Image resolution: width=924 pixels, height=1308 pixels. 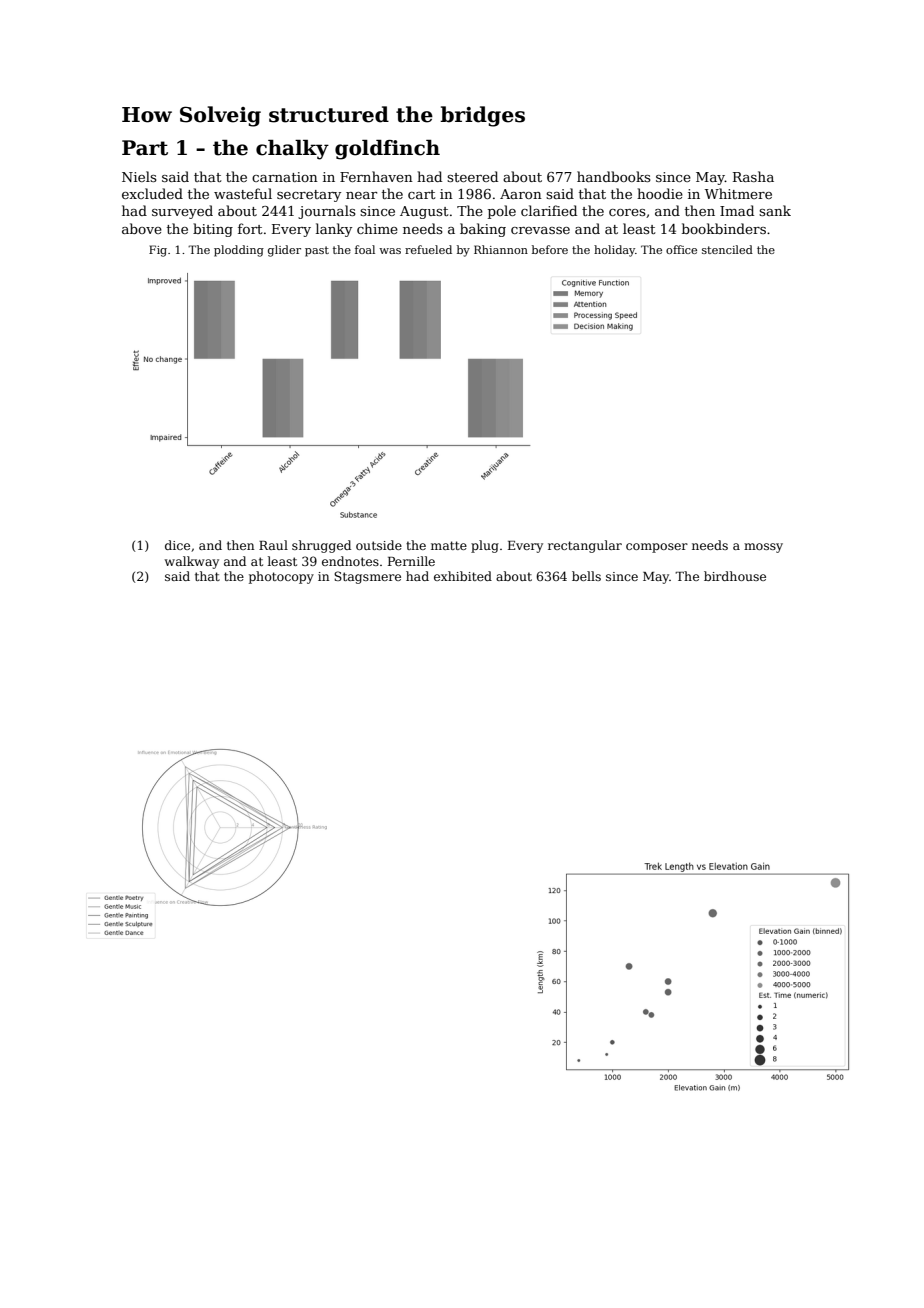 I want to click on holiday, so click(x=614, y=251).
